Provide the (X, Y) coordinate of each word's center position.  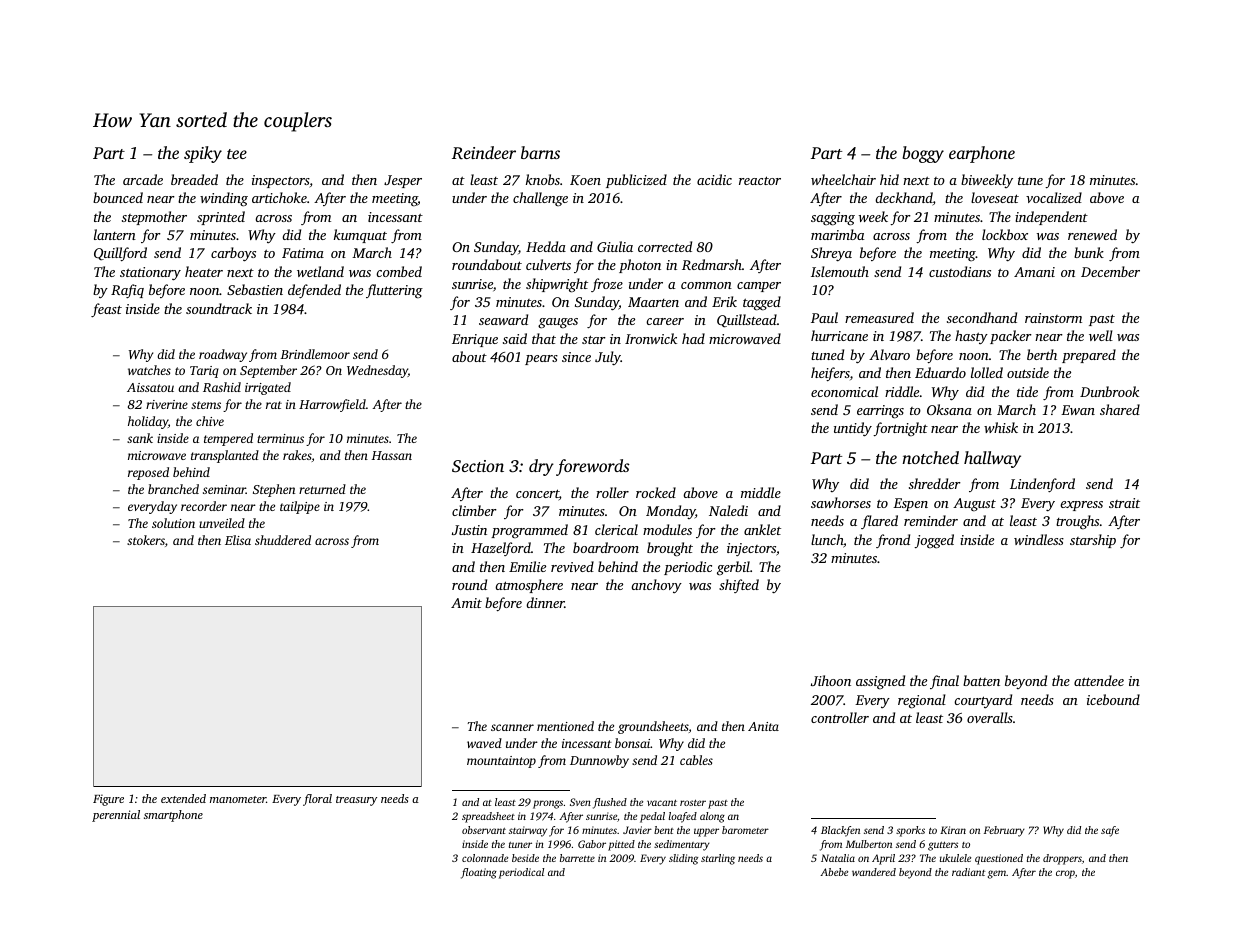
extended (183, 798)
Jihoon (831, 680)
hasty (971, 337)
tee (237, 154)
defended (314, 291)
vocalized (1054, 197)
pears (541, 360)
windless (1039, 539)
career (665, 321)
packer (1011, 337)
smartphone (173, 816)
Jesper (403, 181)
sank (140, 438)
